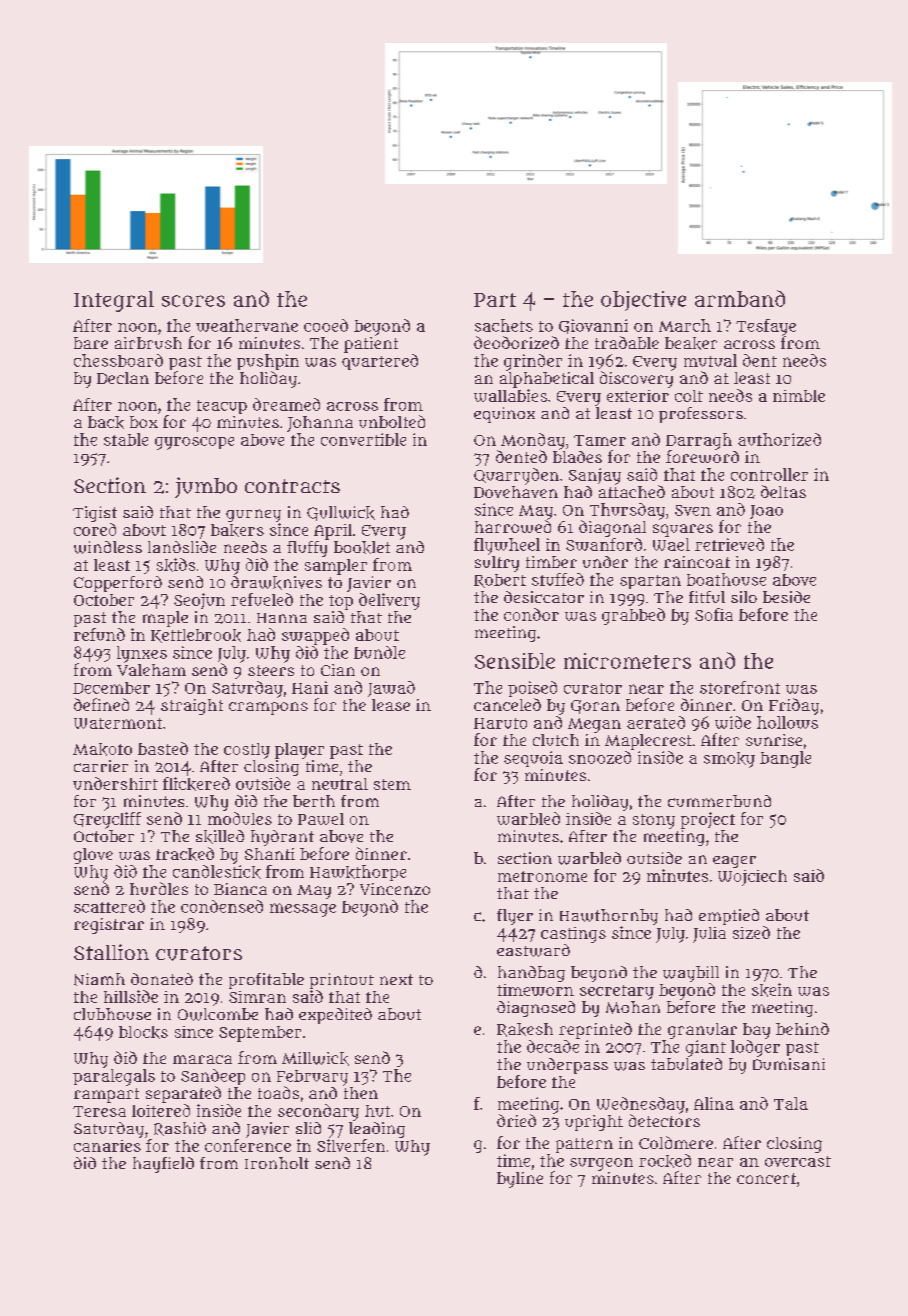  I want to click on hayfield, so click(163, 1165).
